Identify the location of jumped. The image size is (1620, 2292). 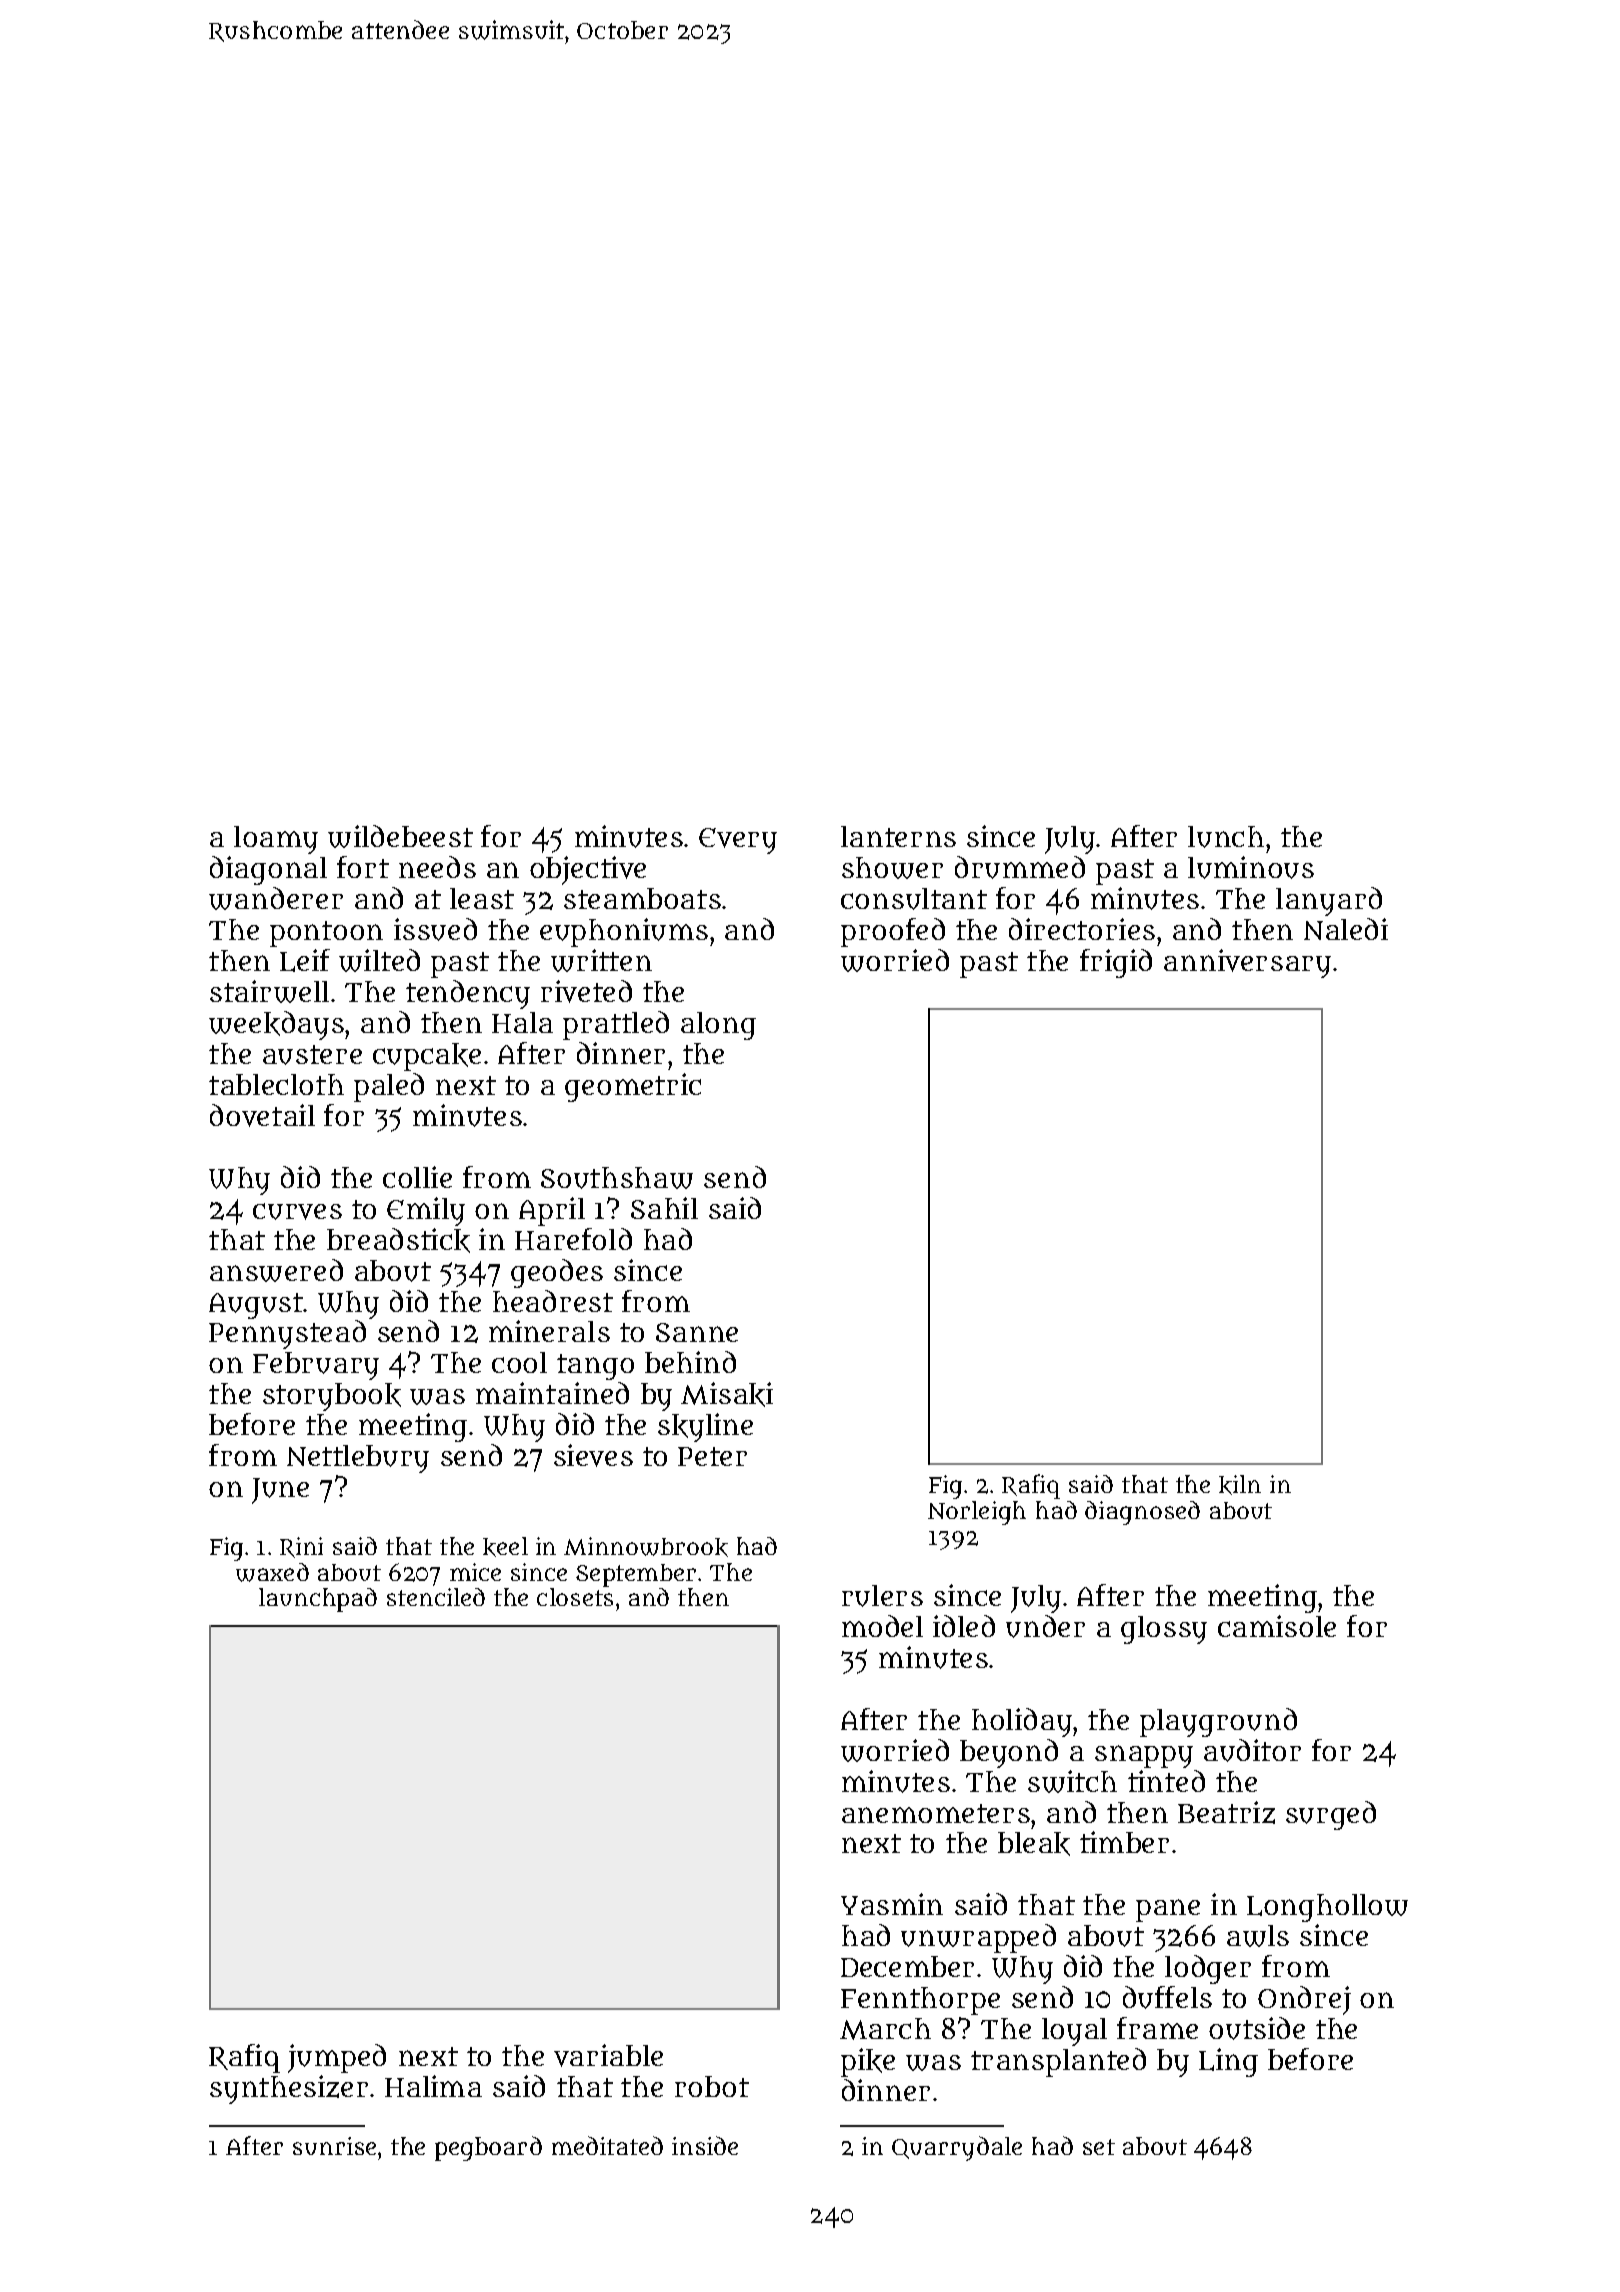
(337, 2058).
